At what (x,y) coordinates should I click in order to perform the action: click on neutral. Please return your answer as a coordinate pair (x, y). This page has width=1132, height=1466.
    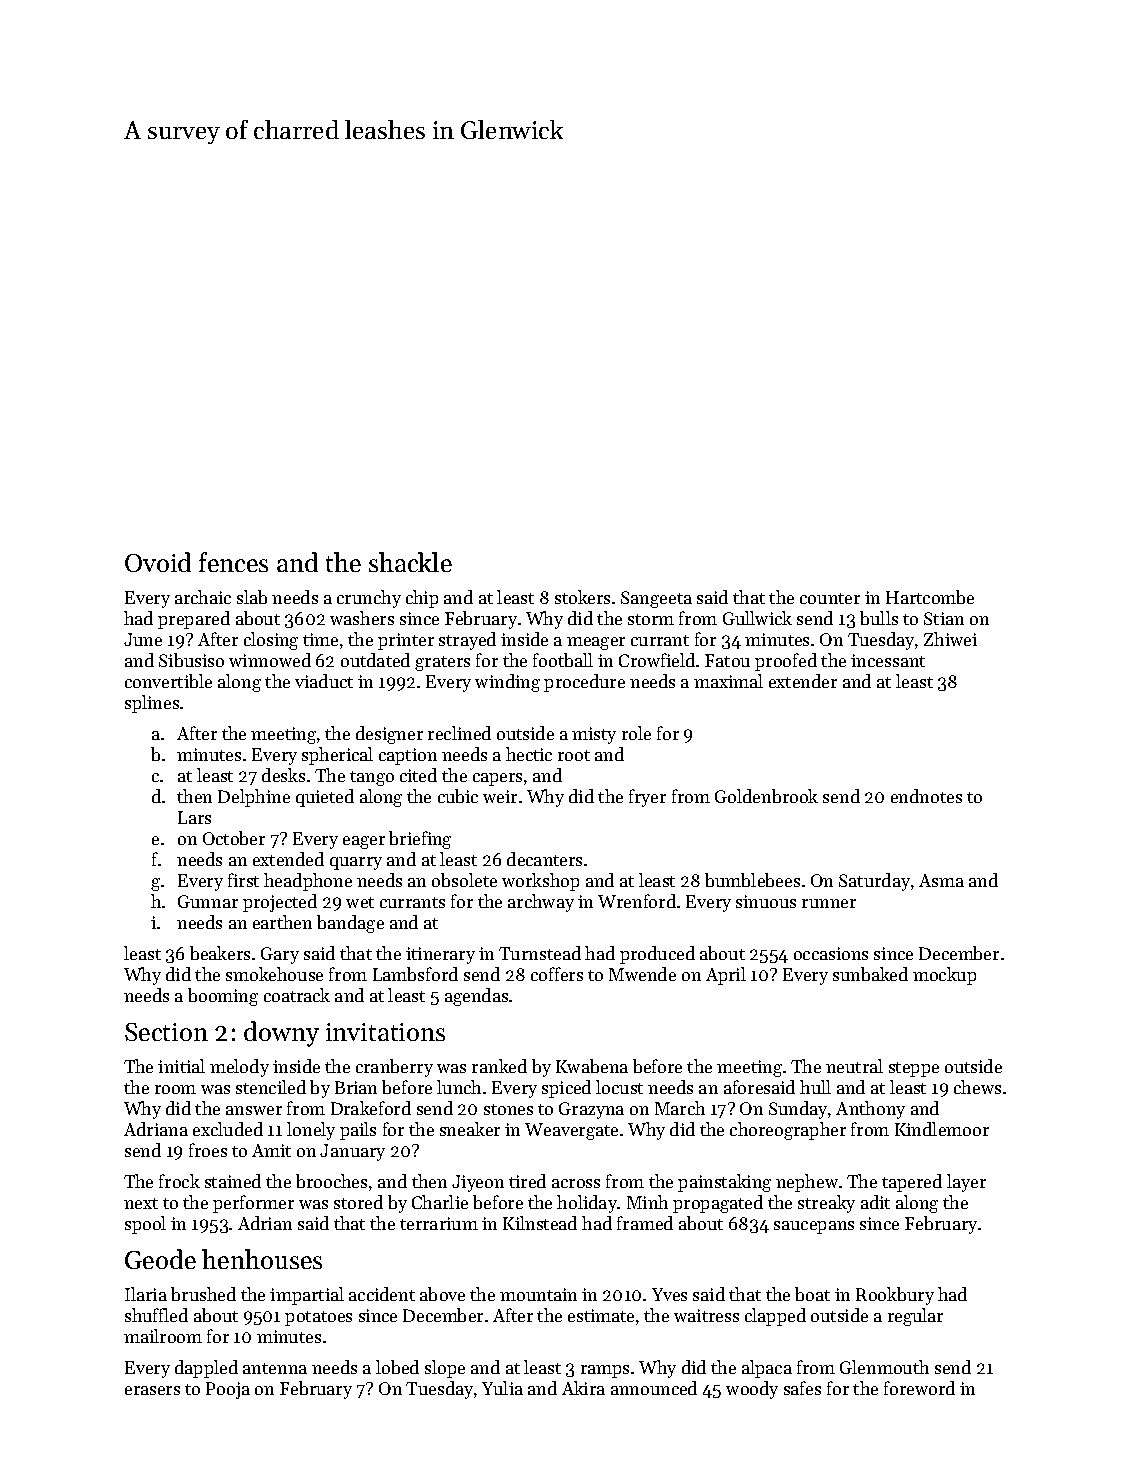
    Looking at the image, I should click on (854, 1066).
